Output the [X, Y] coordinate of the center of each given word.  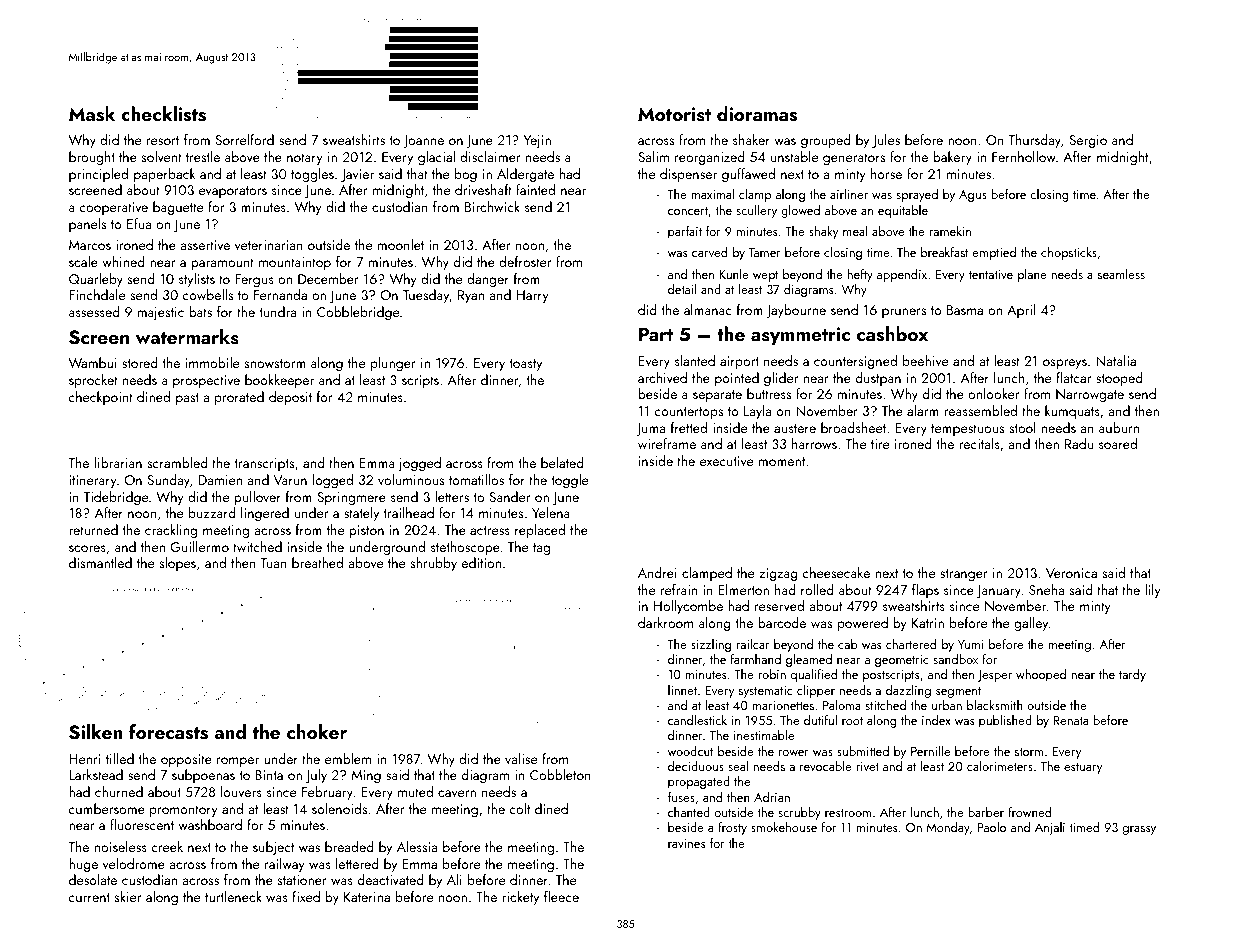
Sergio [1088, 141]
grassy [1139, 830]
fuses [681, 797]
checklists [163, 114]
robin [772, 674]
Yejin [537, 141]
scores [87, 548]
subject [273, 848]
